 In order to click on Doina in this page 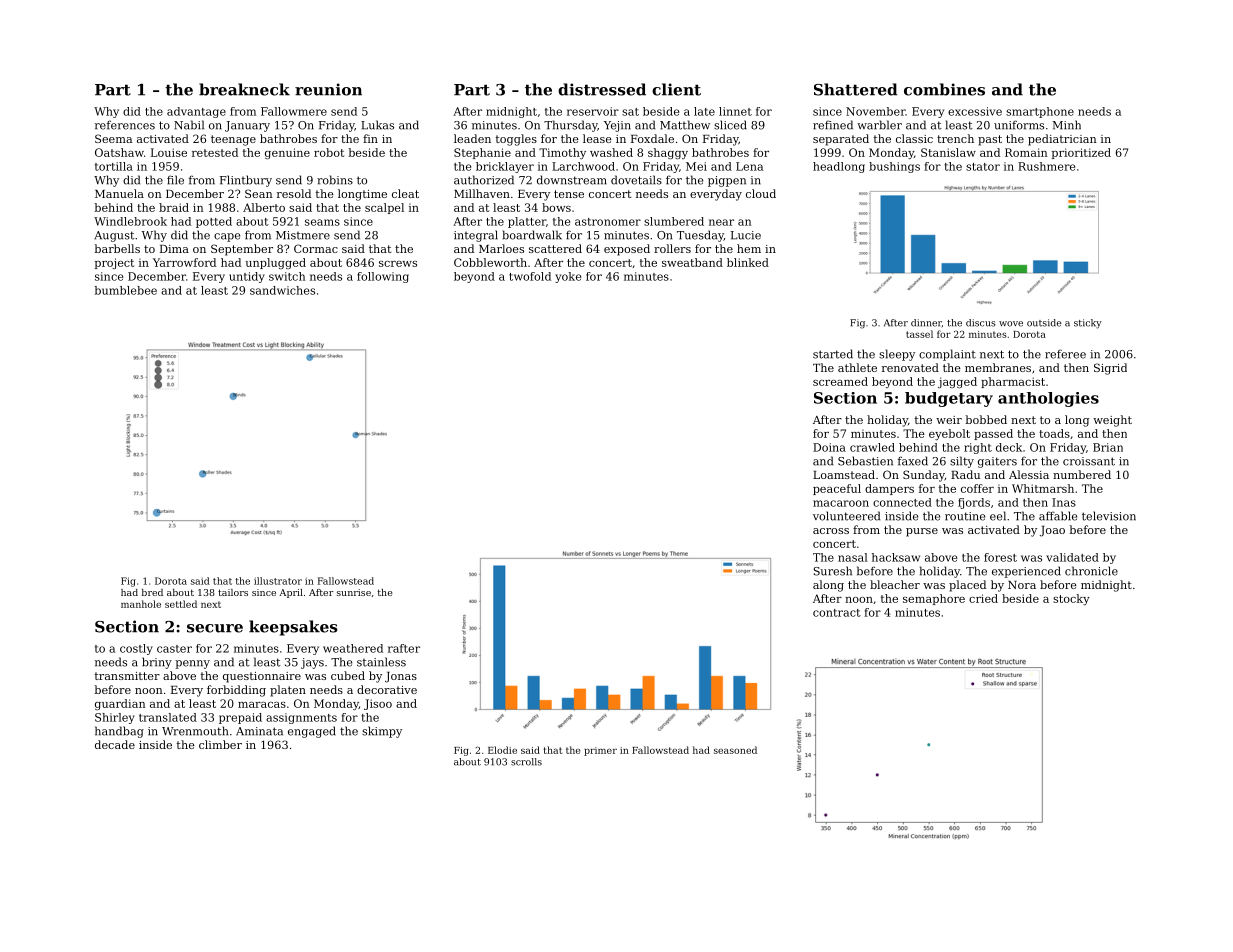, I will do `click(829, 447)`.
